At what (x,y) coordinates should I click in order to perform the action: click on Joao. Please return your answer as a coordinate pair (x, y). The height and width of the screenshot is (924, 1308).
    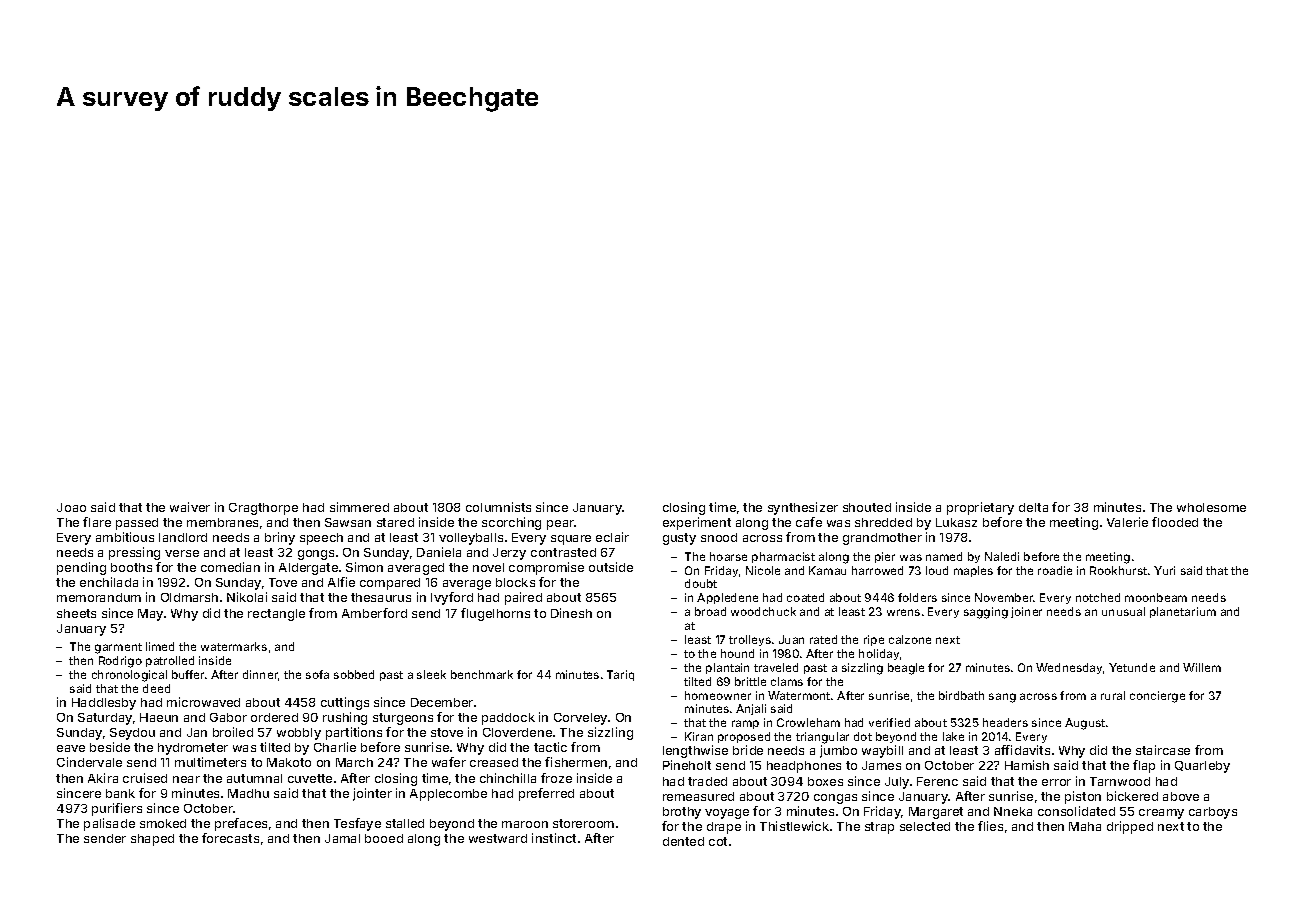
    Looking at the image, I should click on (71, 507).
